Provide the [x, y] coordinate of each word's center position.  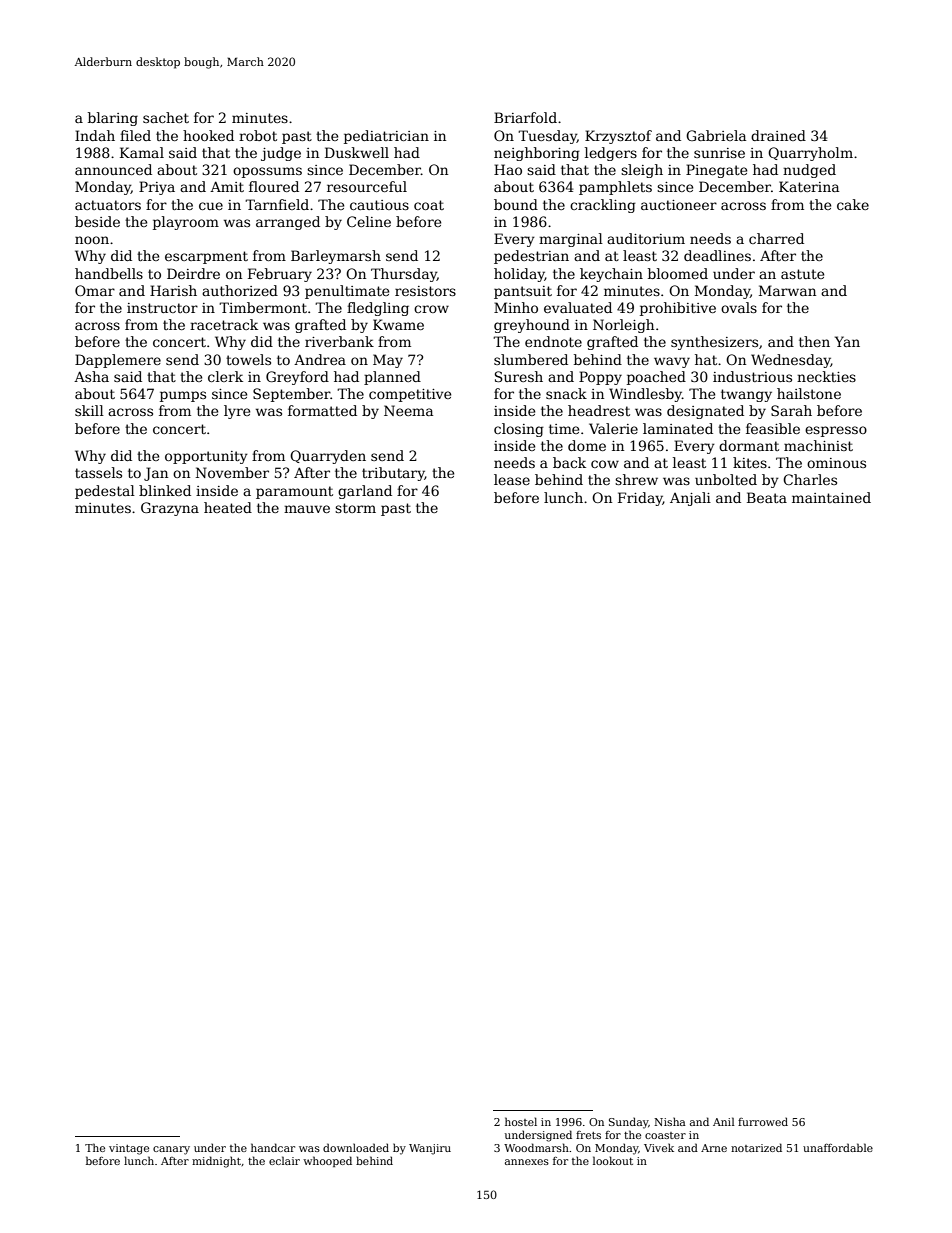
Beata [767, 497]
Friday [640, 499]
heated [228, 507]
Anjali [690, 499]
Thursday [404, 275]
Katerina [809, 186]
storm [355, 508]
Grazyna [170, 509]
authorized [240, 290]
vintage [129, 1149]
